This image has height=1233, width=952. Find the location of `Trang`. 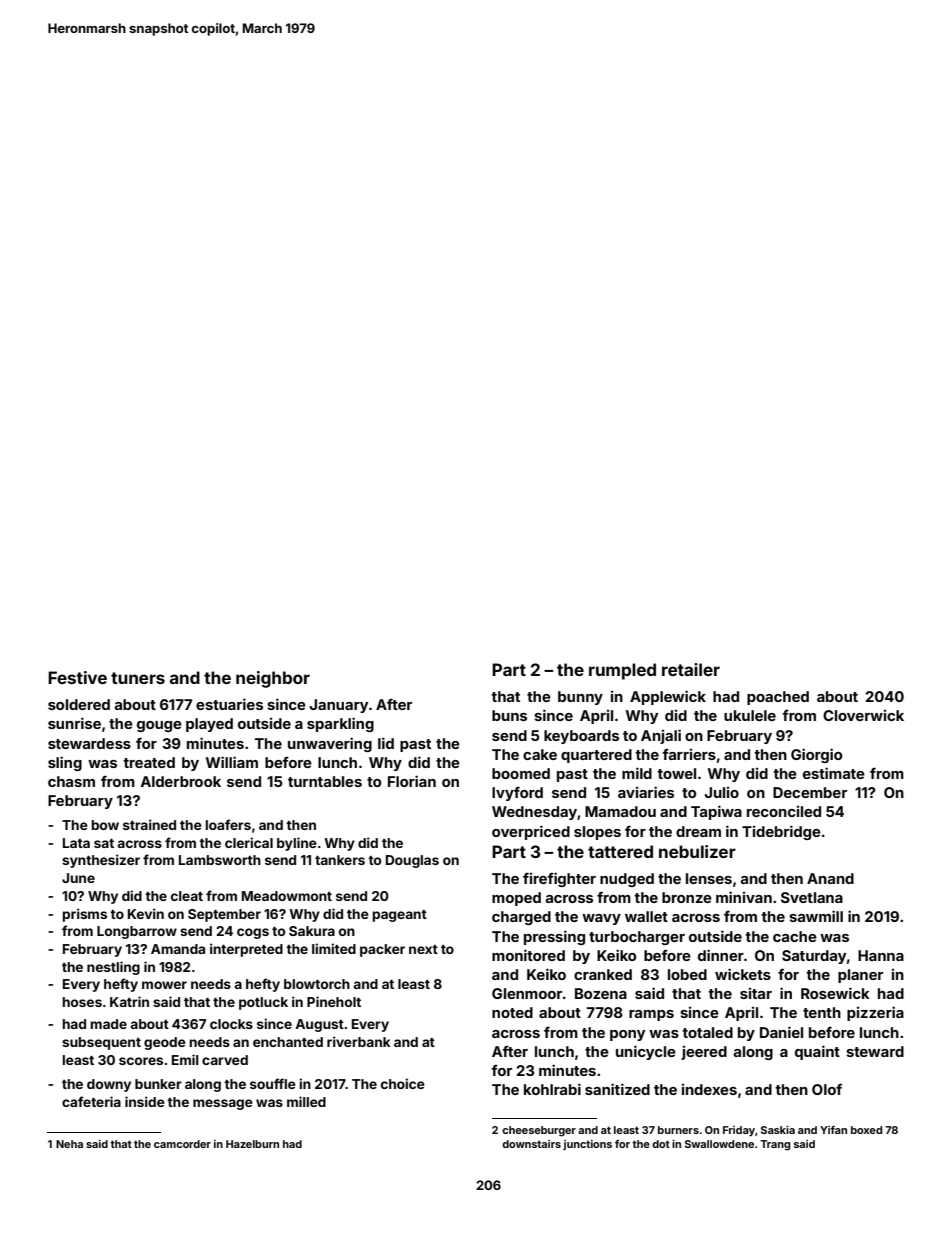

Trang is located at coordinates (775, 1145).
